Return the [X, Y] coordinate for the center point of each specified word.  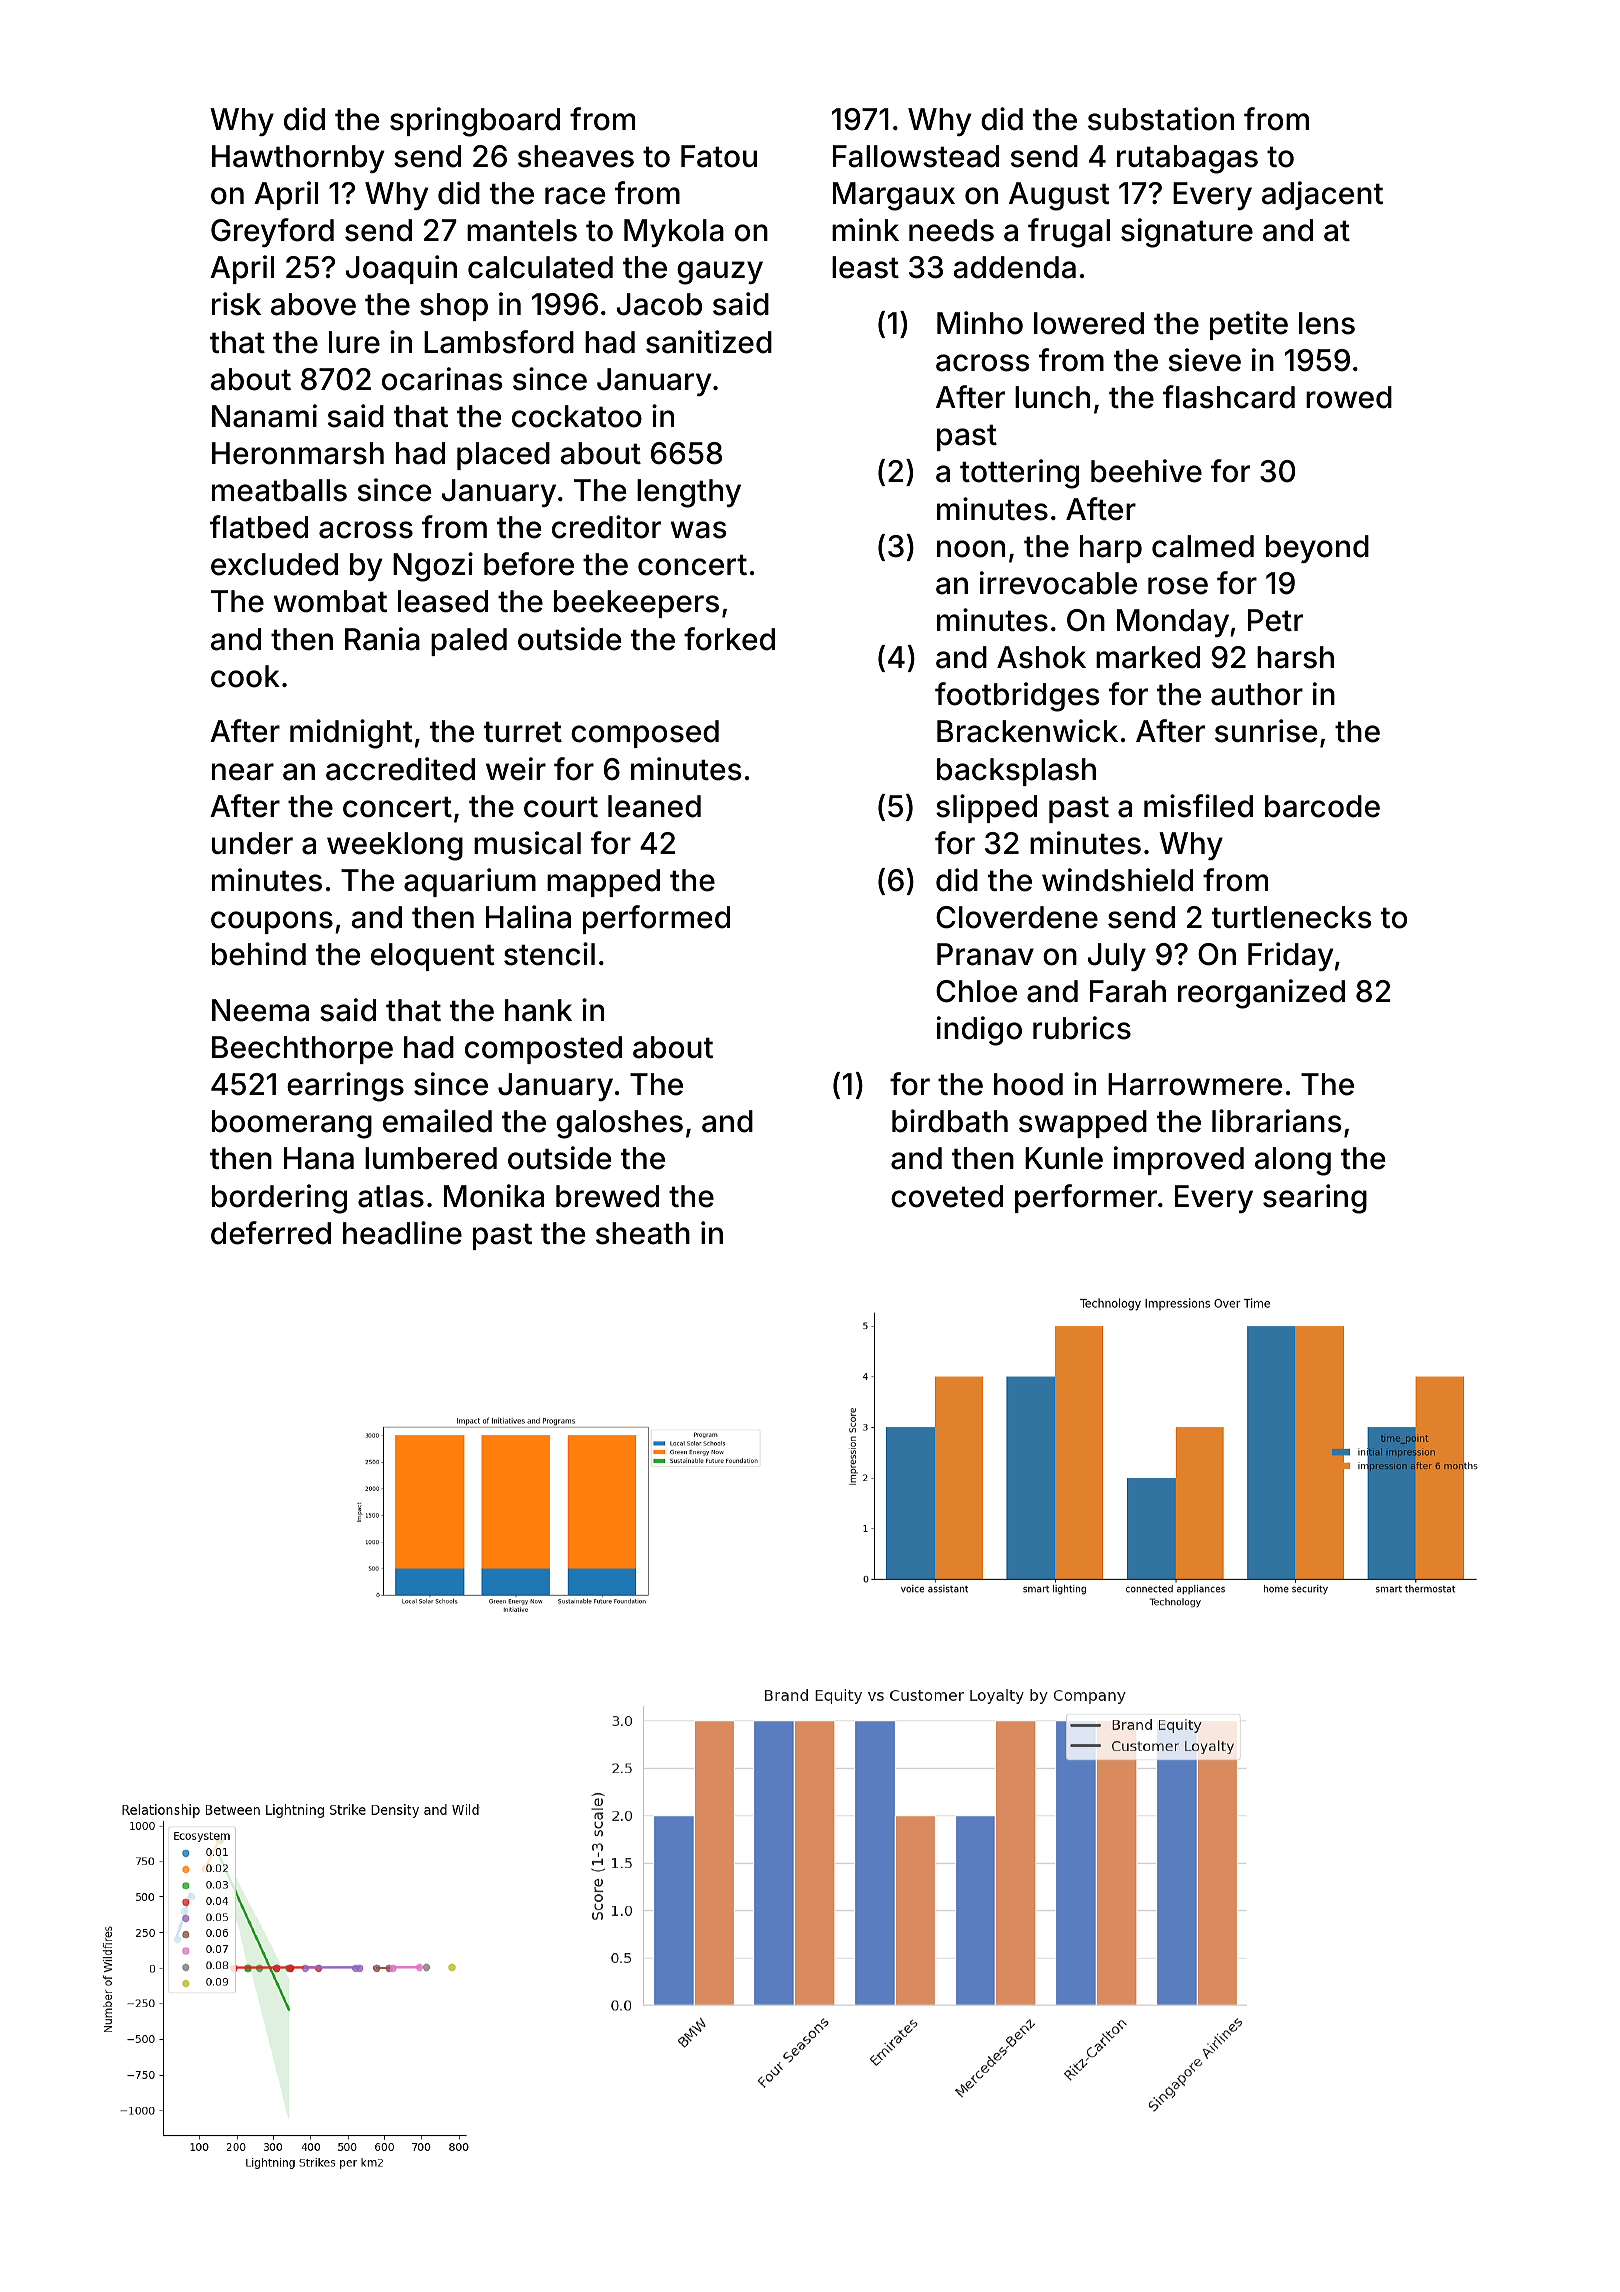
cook [245, 676]
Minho [980, 323]
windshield [1117, 880]
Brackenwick [1027, 731]
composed [645, 734]
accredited [400, 769]
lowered [1089, 323]
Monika [494, 1196]
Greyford [272, 232]
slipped [986, 808]
